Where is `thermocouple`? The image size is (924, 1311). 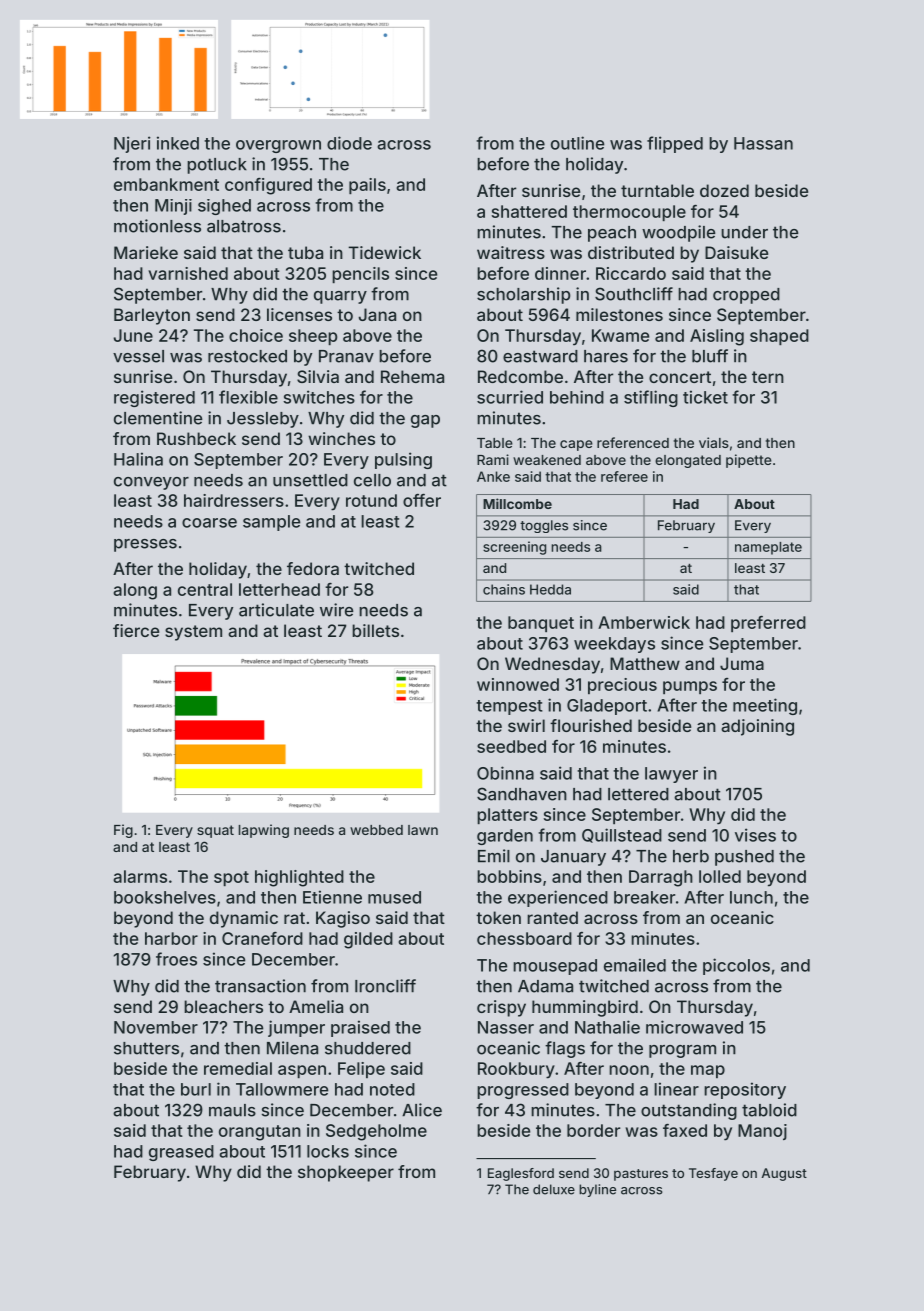 thermocouple is located at coordinates (629, 213).
